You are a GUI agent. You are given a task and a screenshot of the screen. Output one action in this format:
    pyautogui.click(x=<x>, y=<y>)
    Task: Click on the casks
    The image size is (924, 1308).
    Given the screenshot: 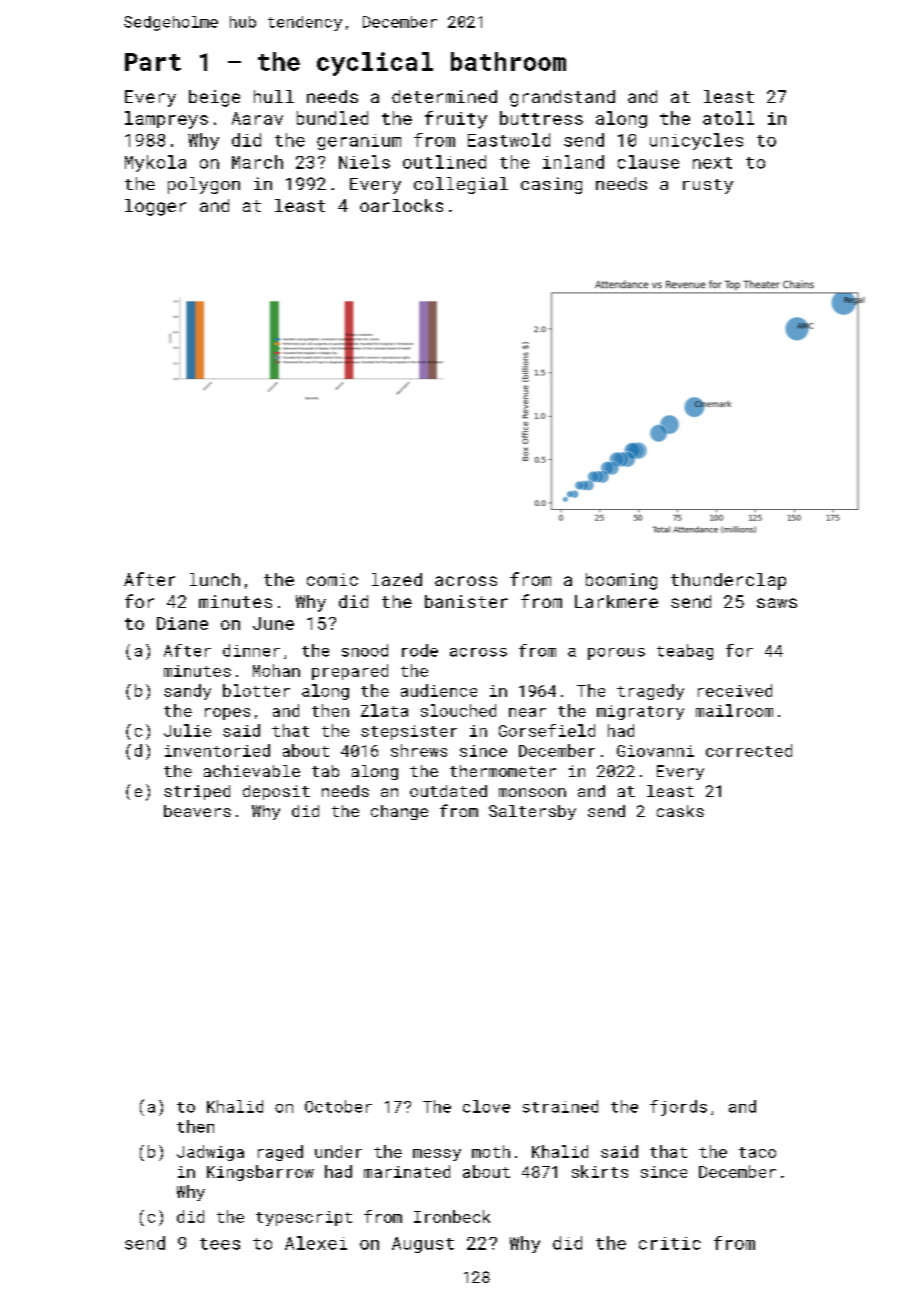 What is the action you would take?
    pyautogui.click(x=680, y=811)
